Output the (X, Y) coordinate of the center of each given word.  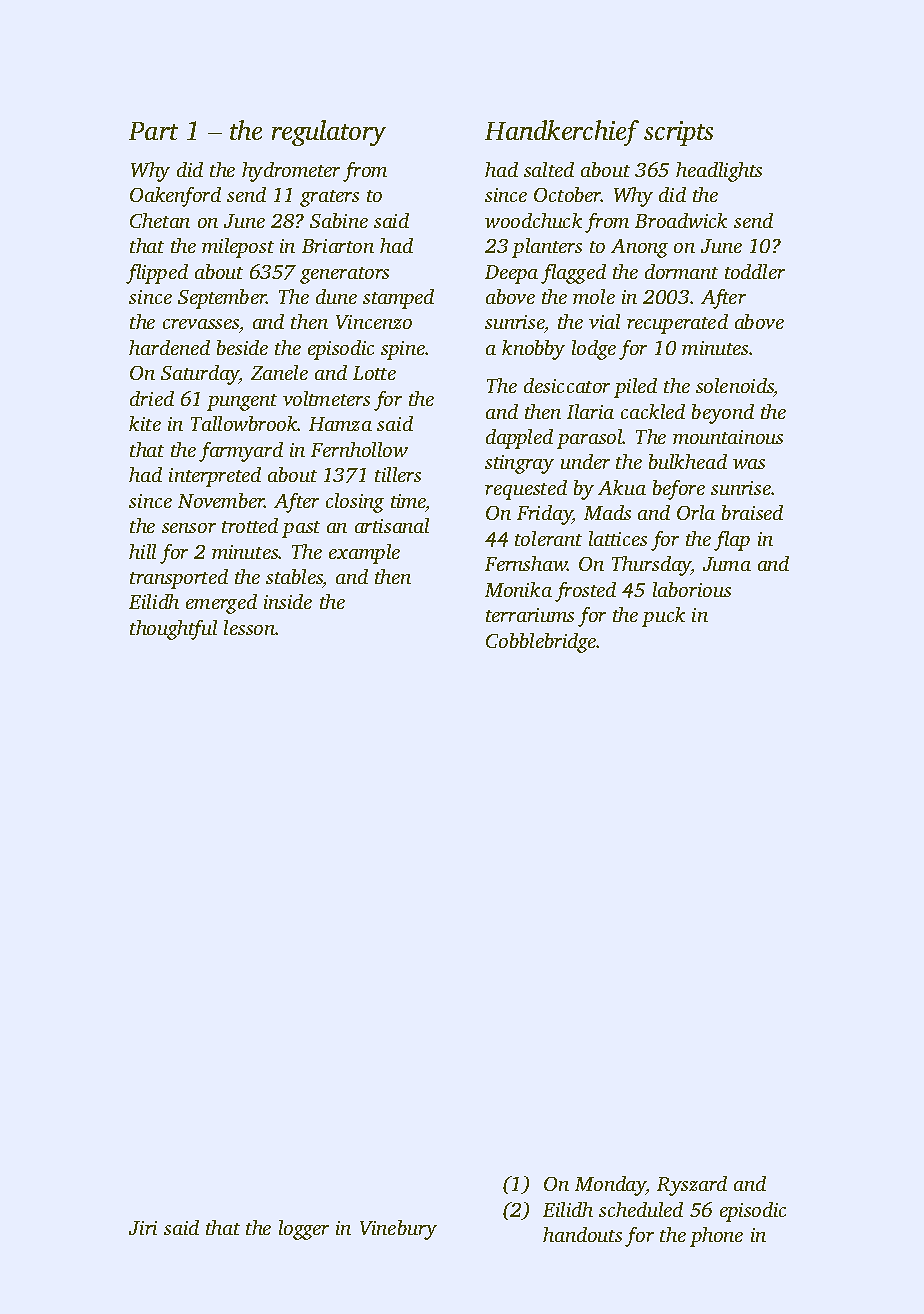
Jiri (143, 1228)
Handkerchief (562, 133)
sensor (189, 528)
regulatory (329, 133)
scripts (678, 133)
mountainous (728, 437)
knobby (533, 350)
